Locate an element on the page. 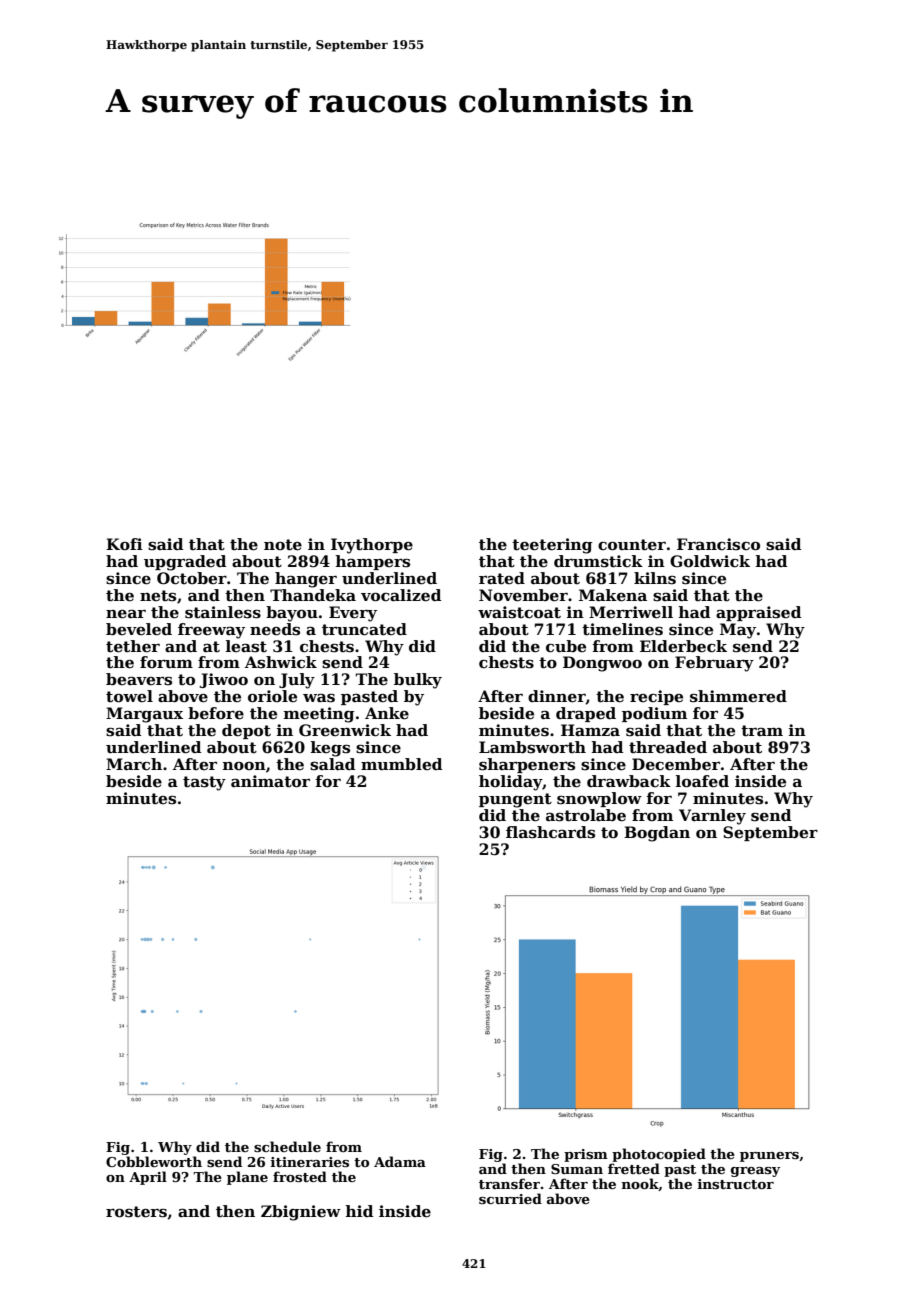  instructor is located at coordinates (736, 1184).
